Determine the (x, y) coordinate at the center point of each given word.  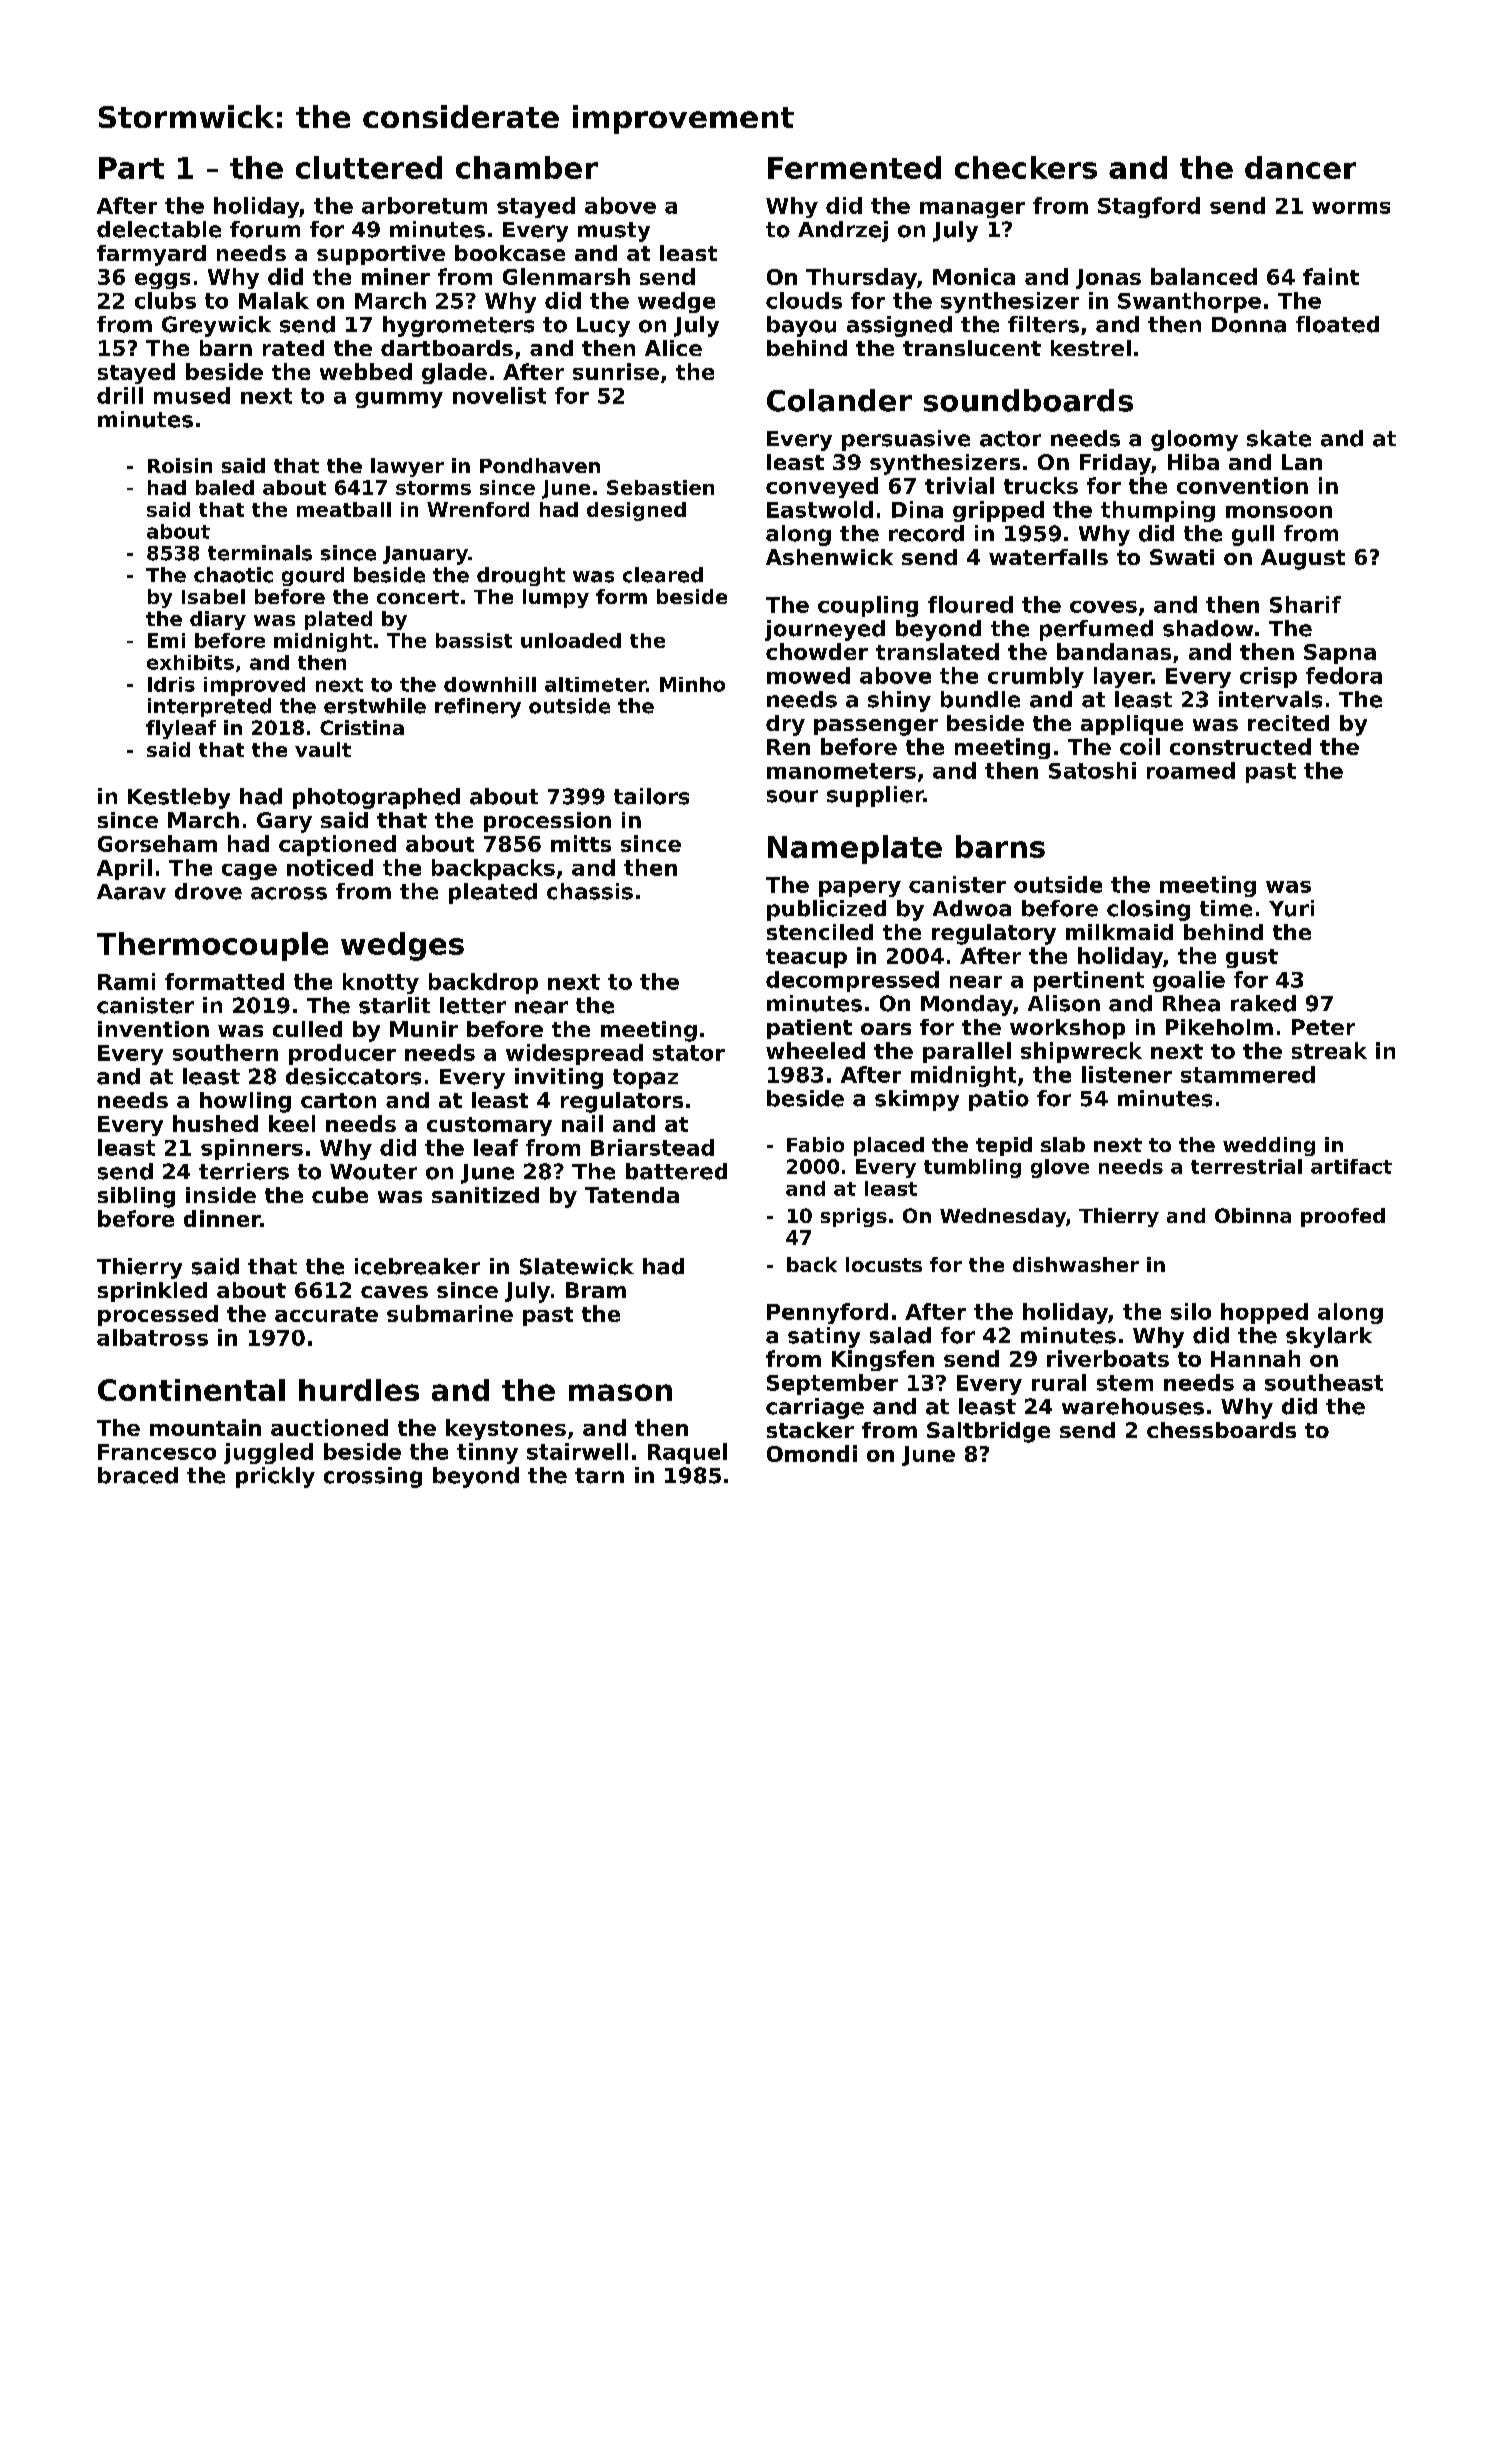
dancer (1300, 167)
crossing (373, 1477)
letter (473, 1005)
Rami (126, 981)
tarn (599, 1476)
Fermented (854, 167)
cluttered (369, 167)
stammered (1248, 1074)
